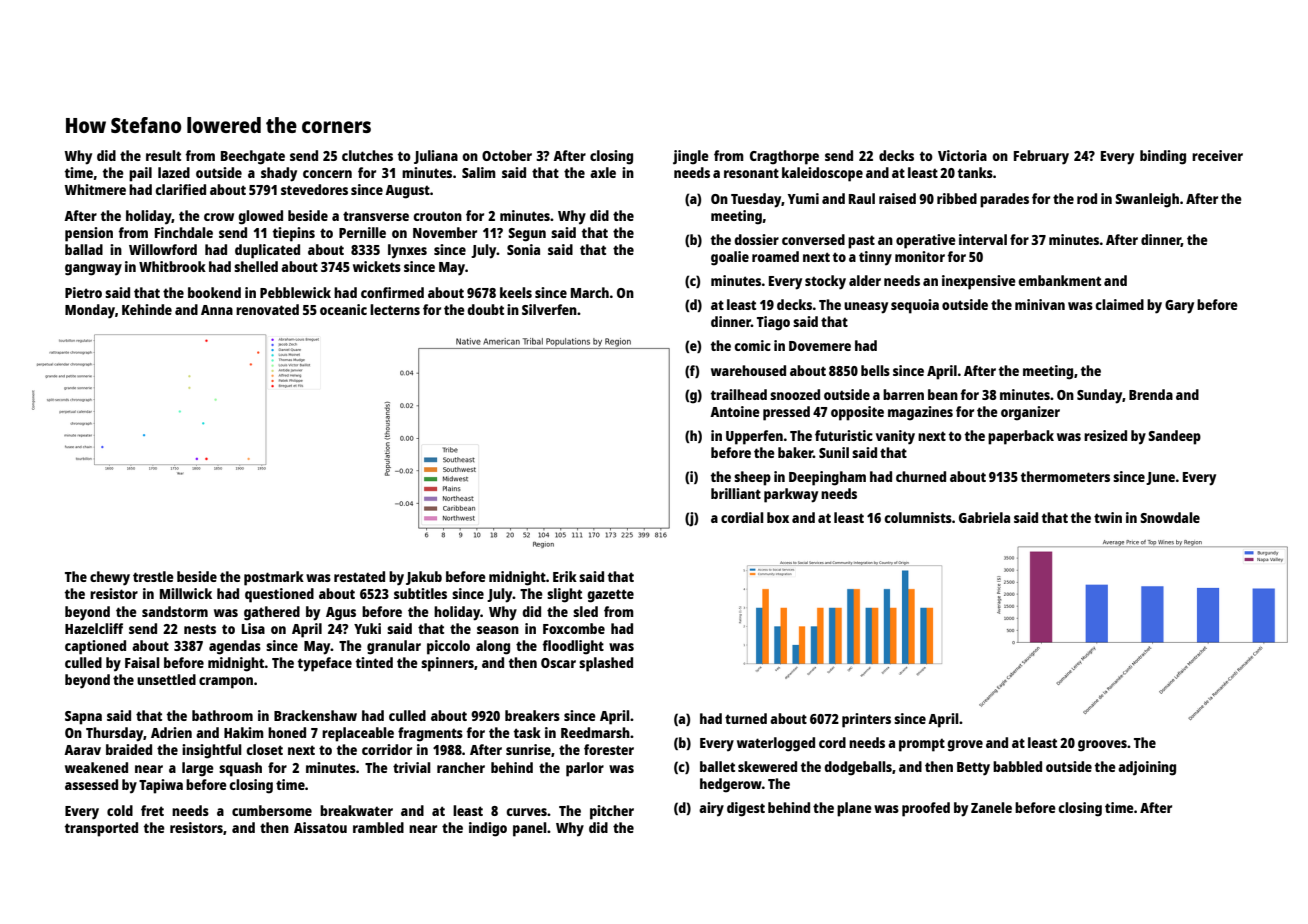 This page has height=924, width=1308. What do you see at coordinates (1170, 517) in the page?
I see `Snowdale` at bounding box center [1170, 517].
